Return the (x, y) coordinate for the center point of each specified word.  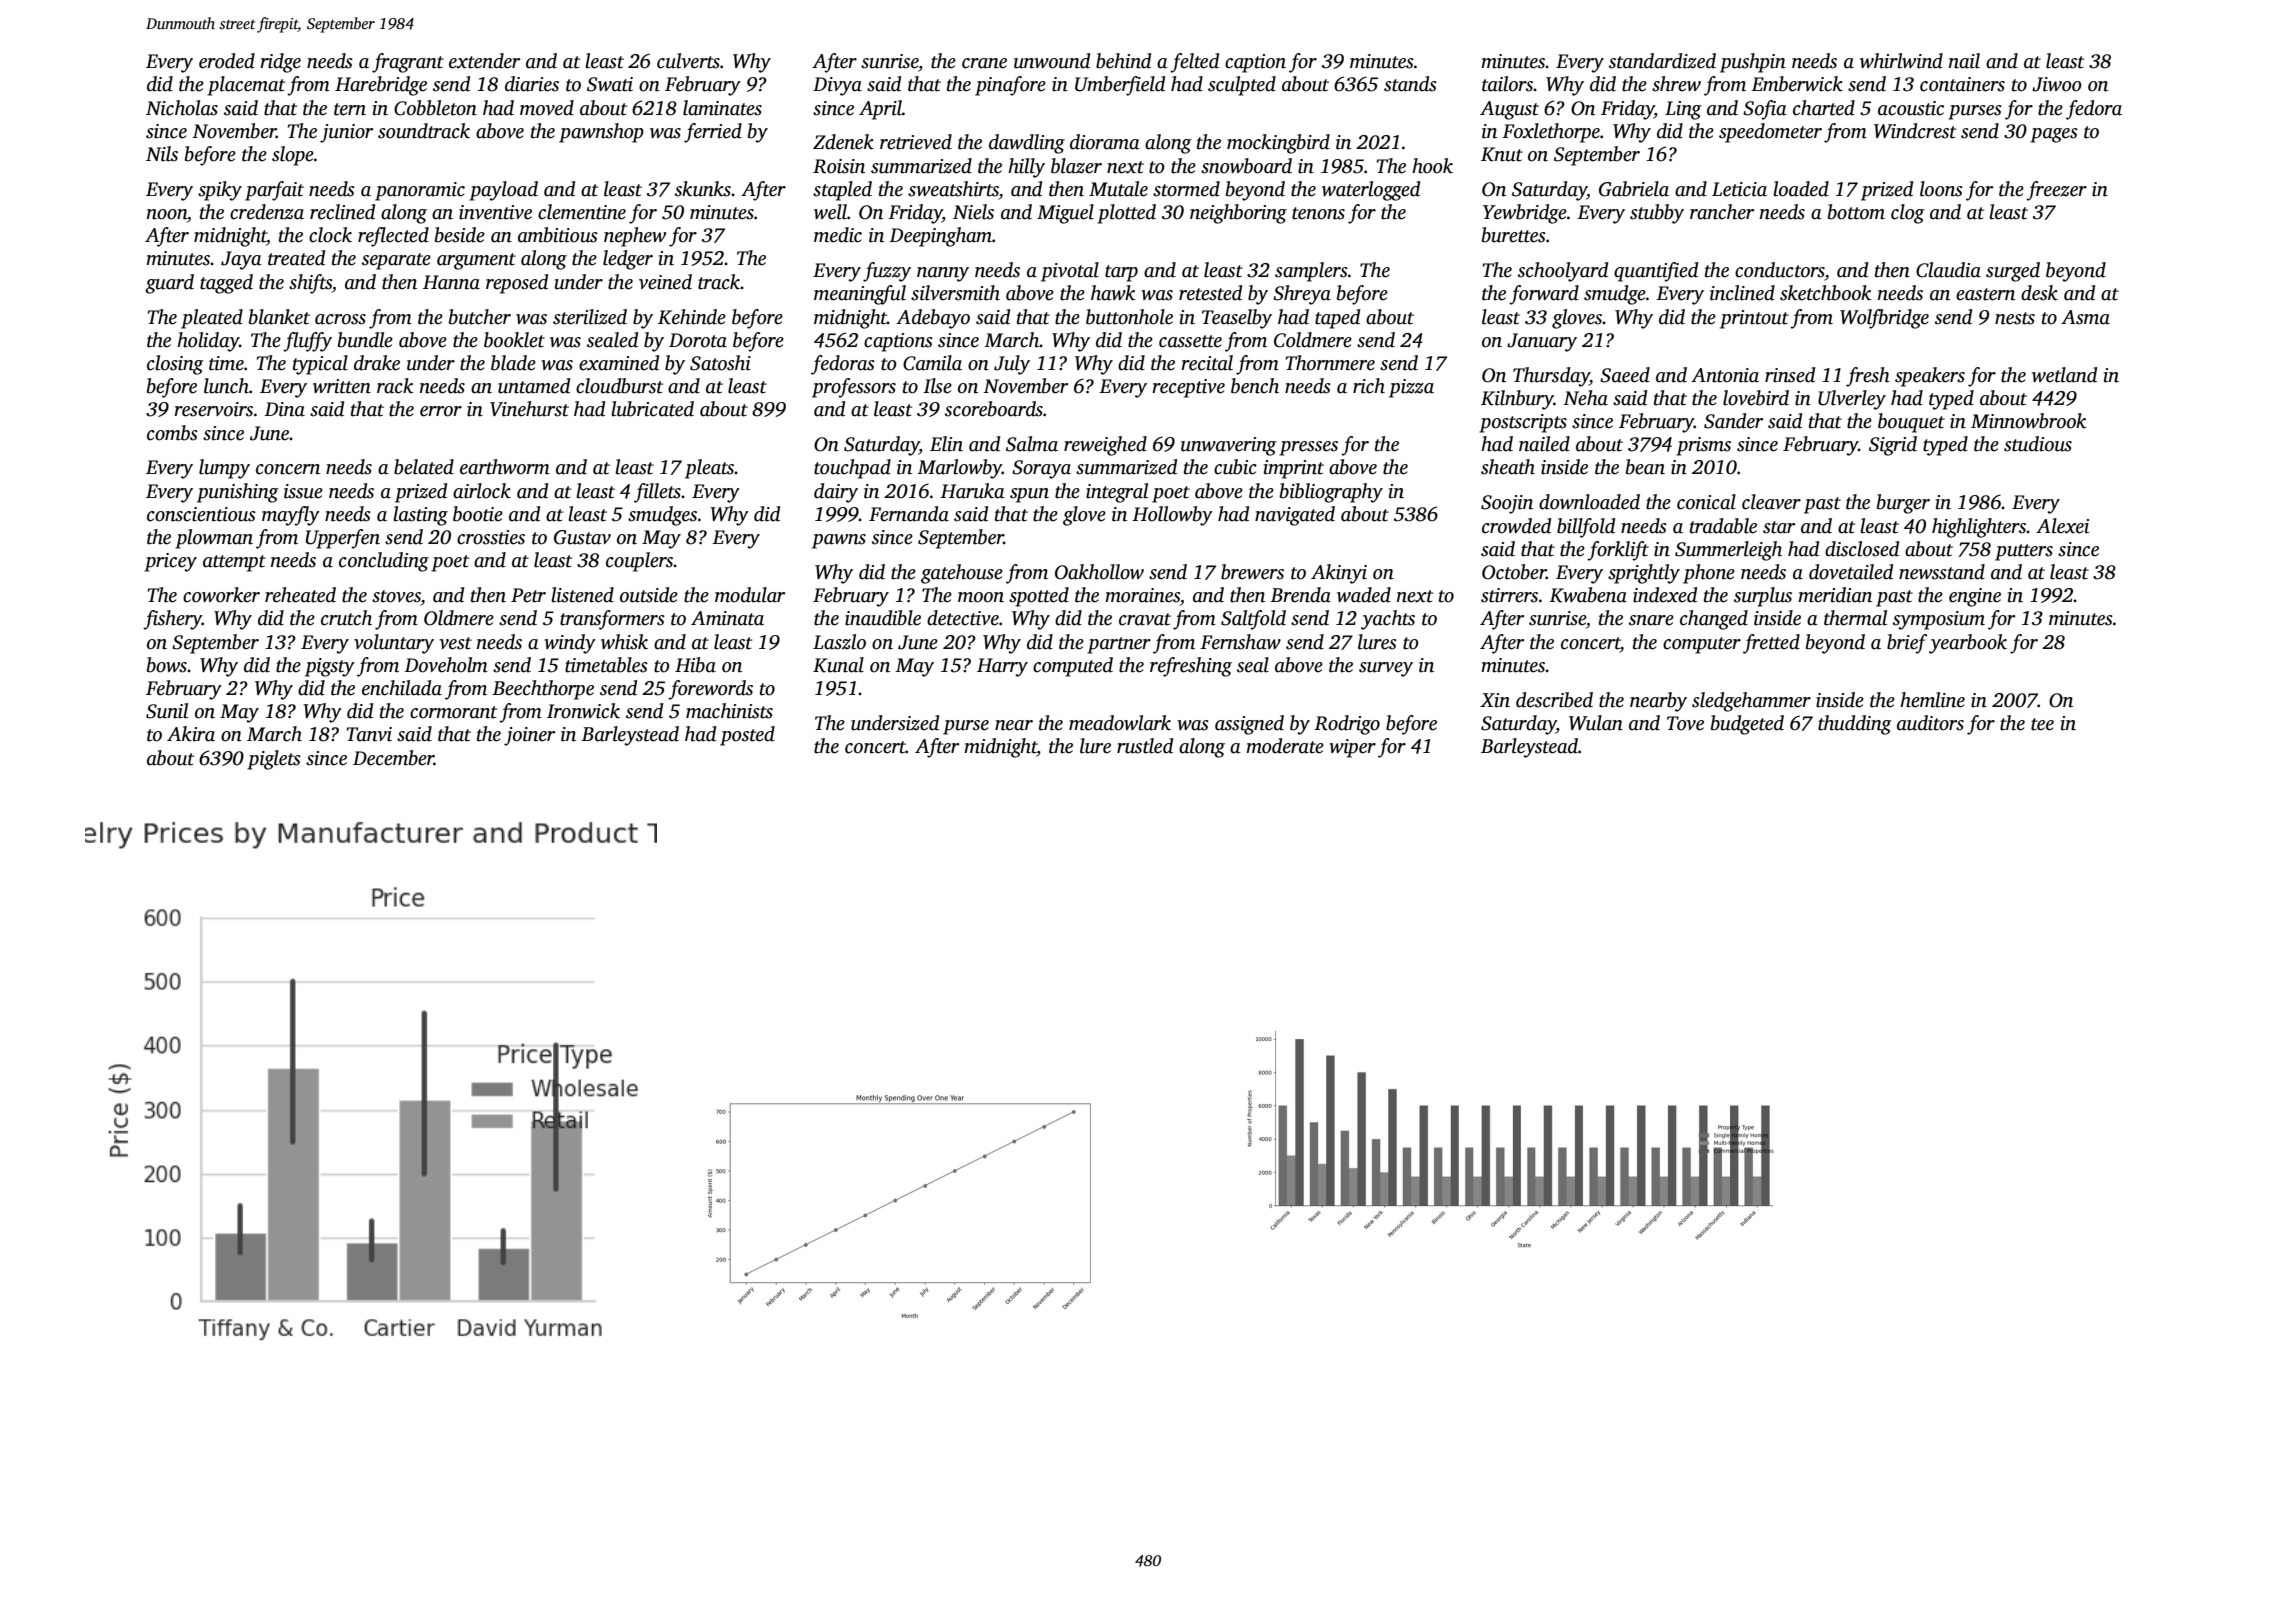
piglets (274, 760)
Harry (1002, 667)
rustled (1145, 746)
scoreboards (994, 409)
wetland (2064, 375)
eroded (227, 61)
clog (1908, 214)
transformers (612, 620)
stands (1410, 84)
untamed (534, 386)
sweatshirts (953, 189)
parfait (274, 191)
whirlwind (1901, 61)
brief (1907, 644)
